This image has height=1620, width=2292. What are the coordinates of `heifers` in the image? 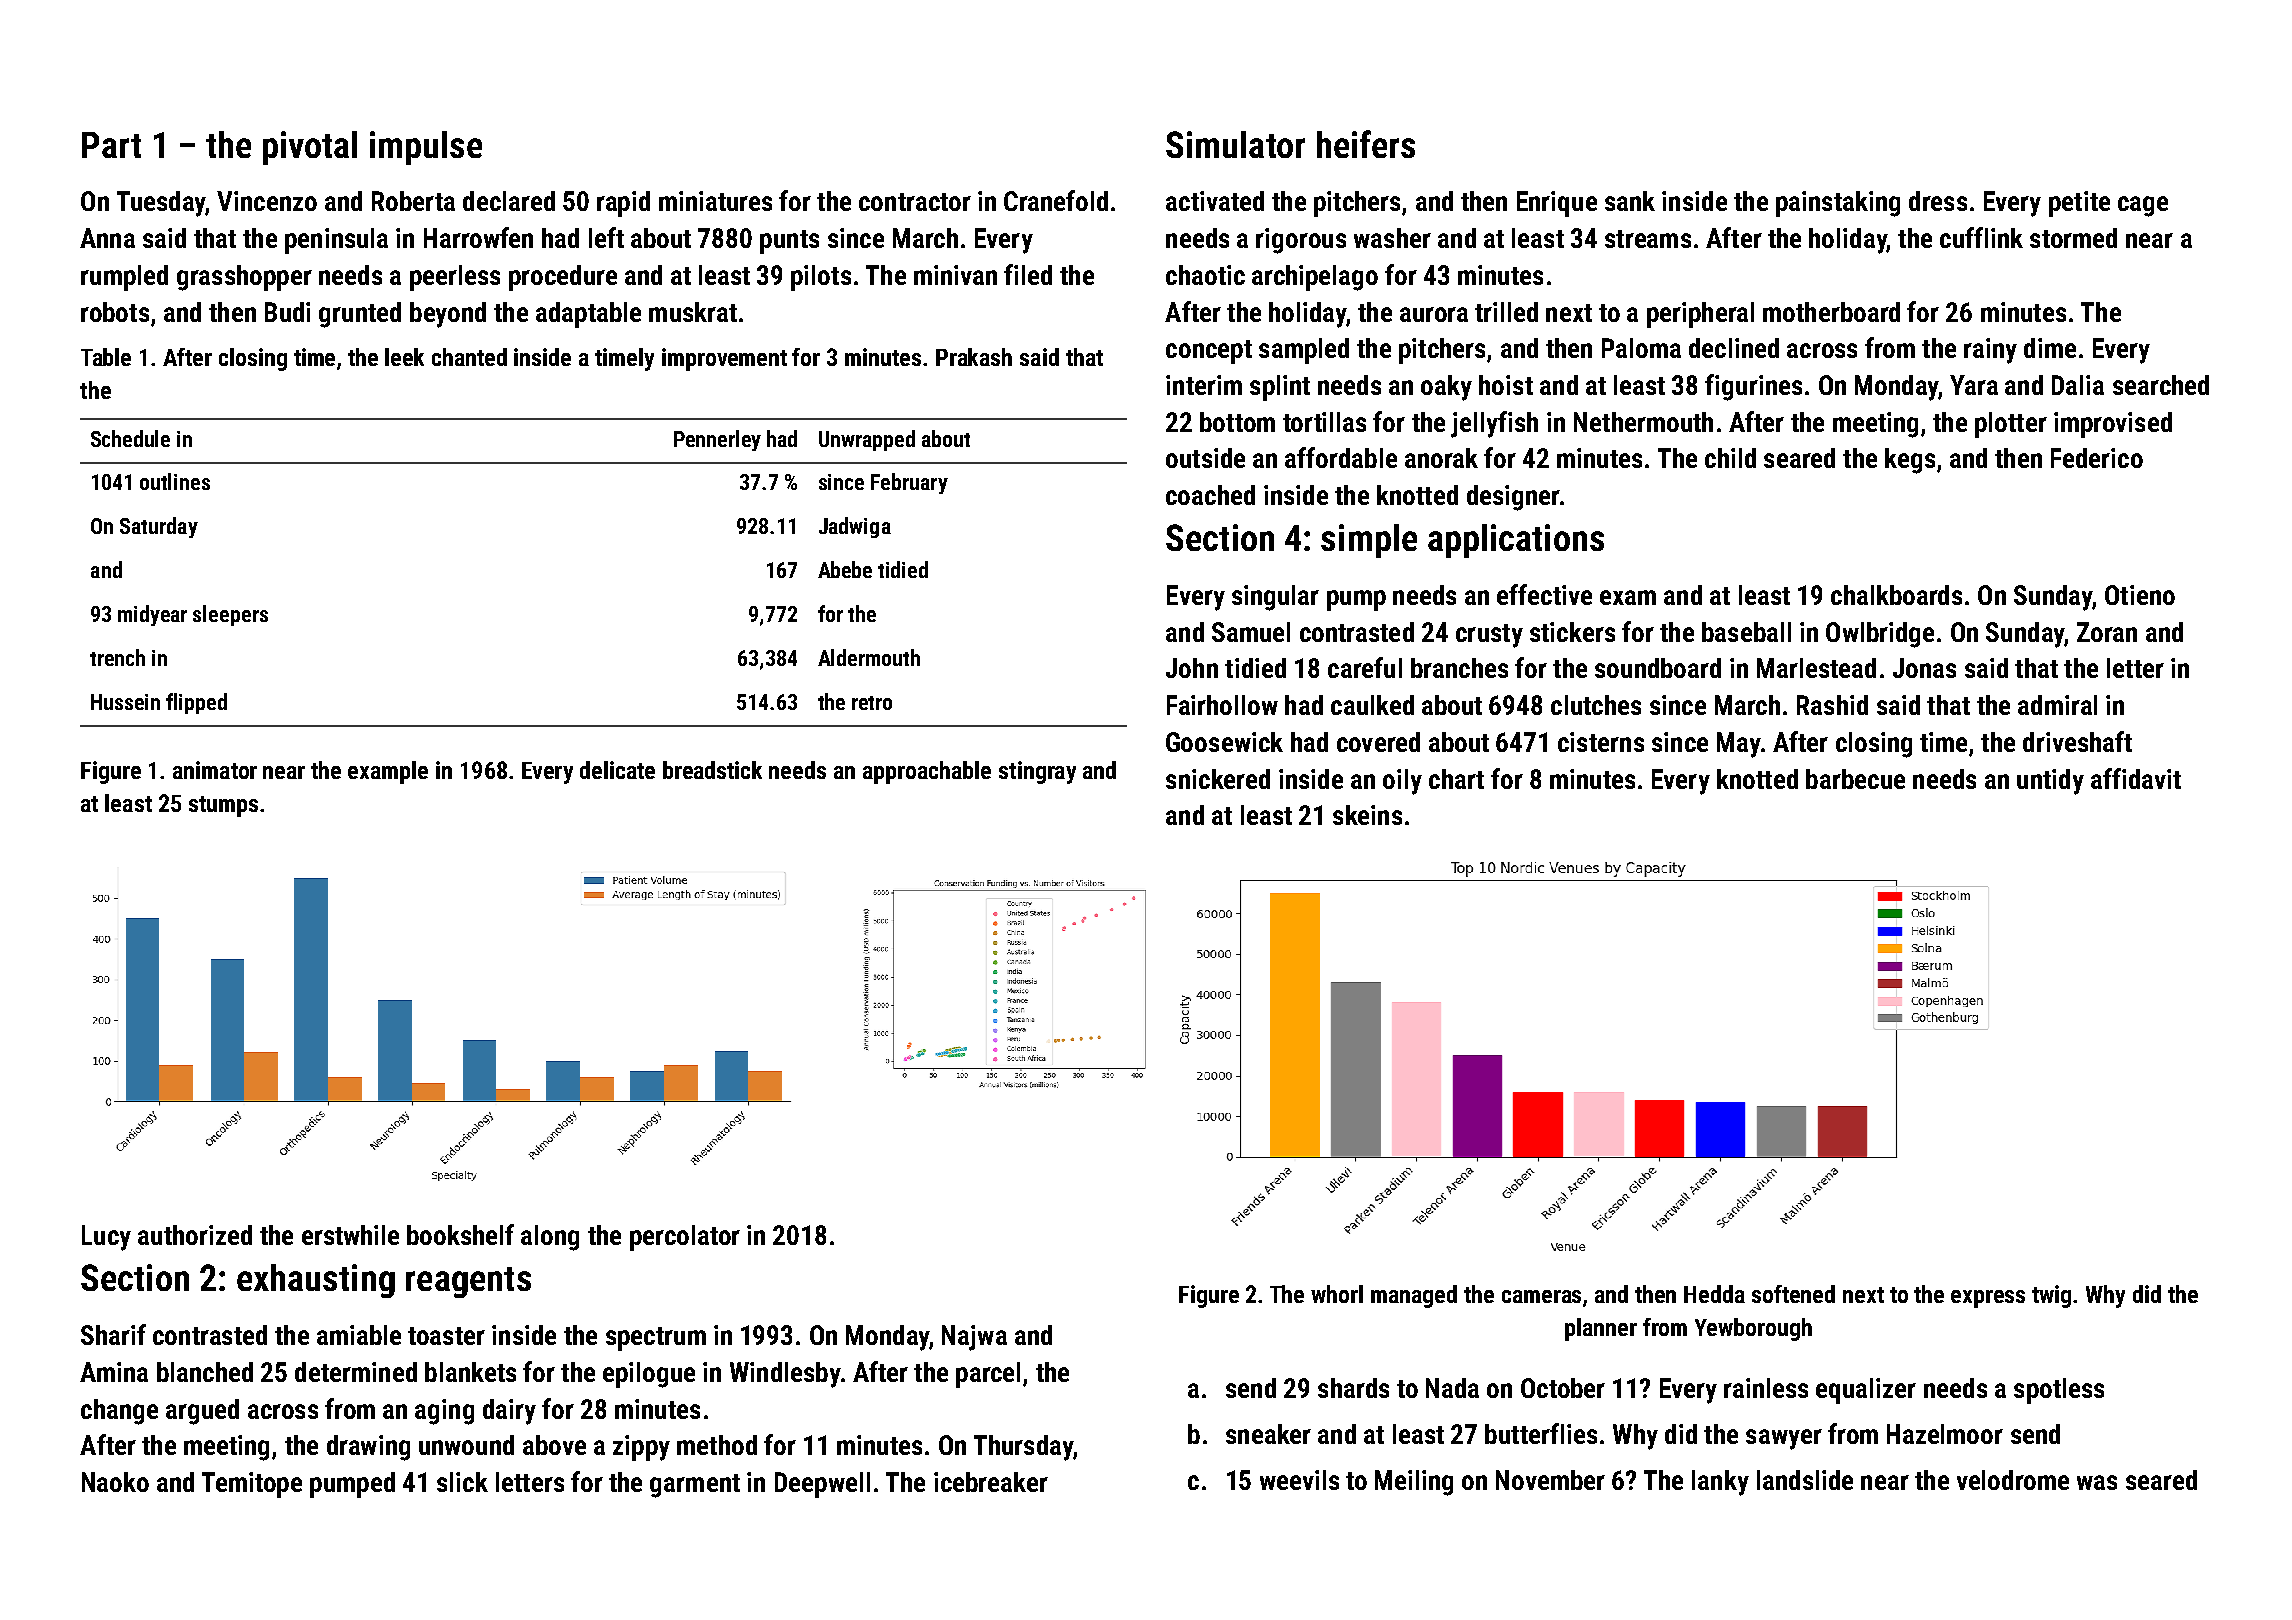 It's located at (1366, 144).
